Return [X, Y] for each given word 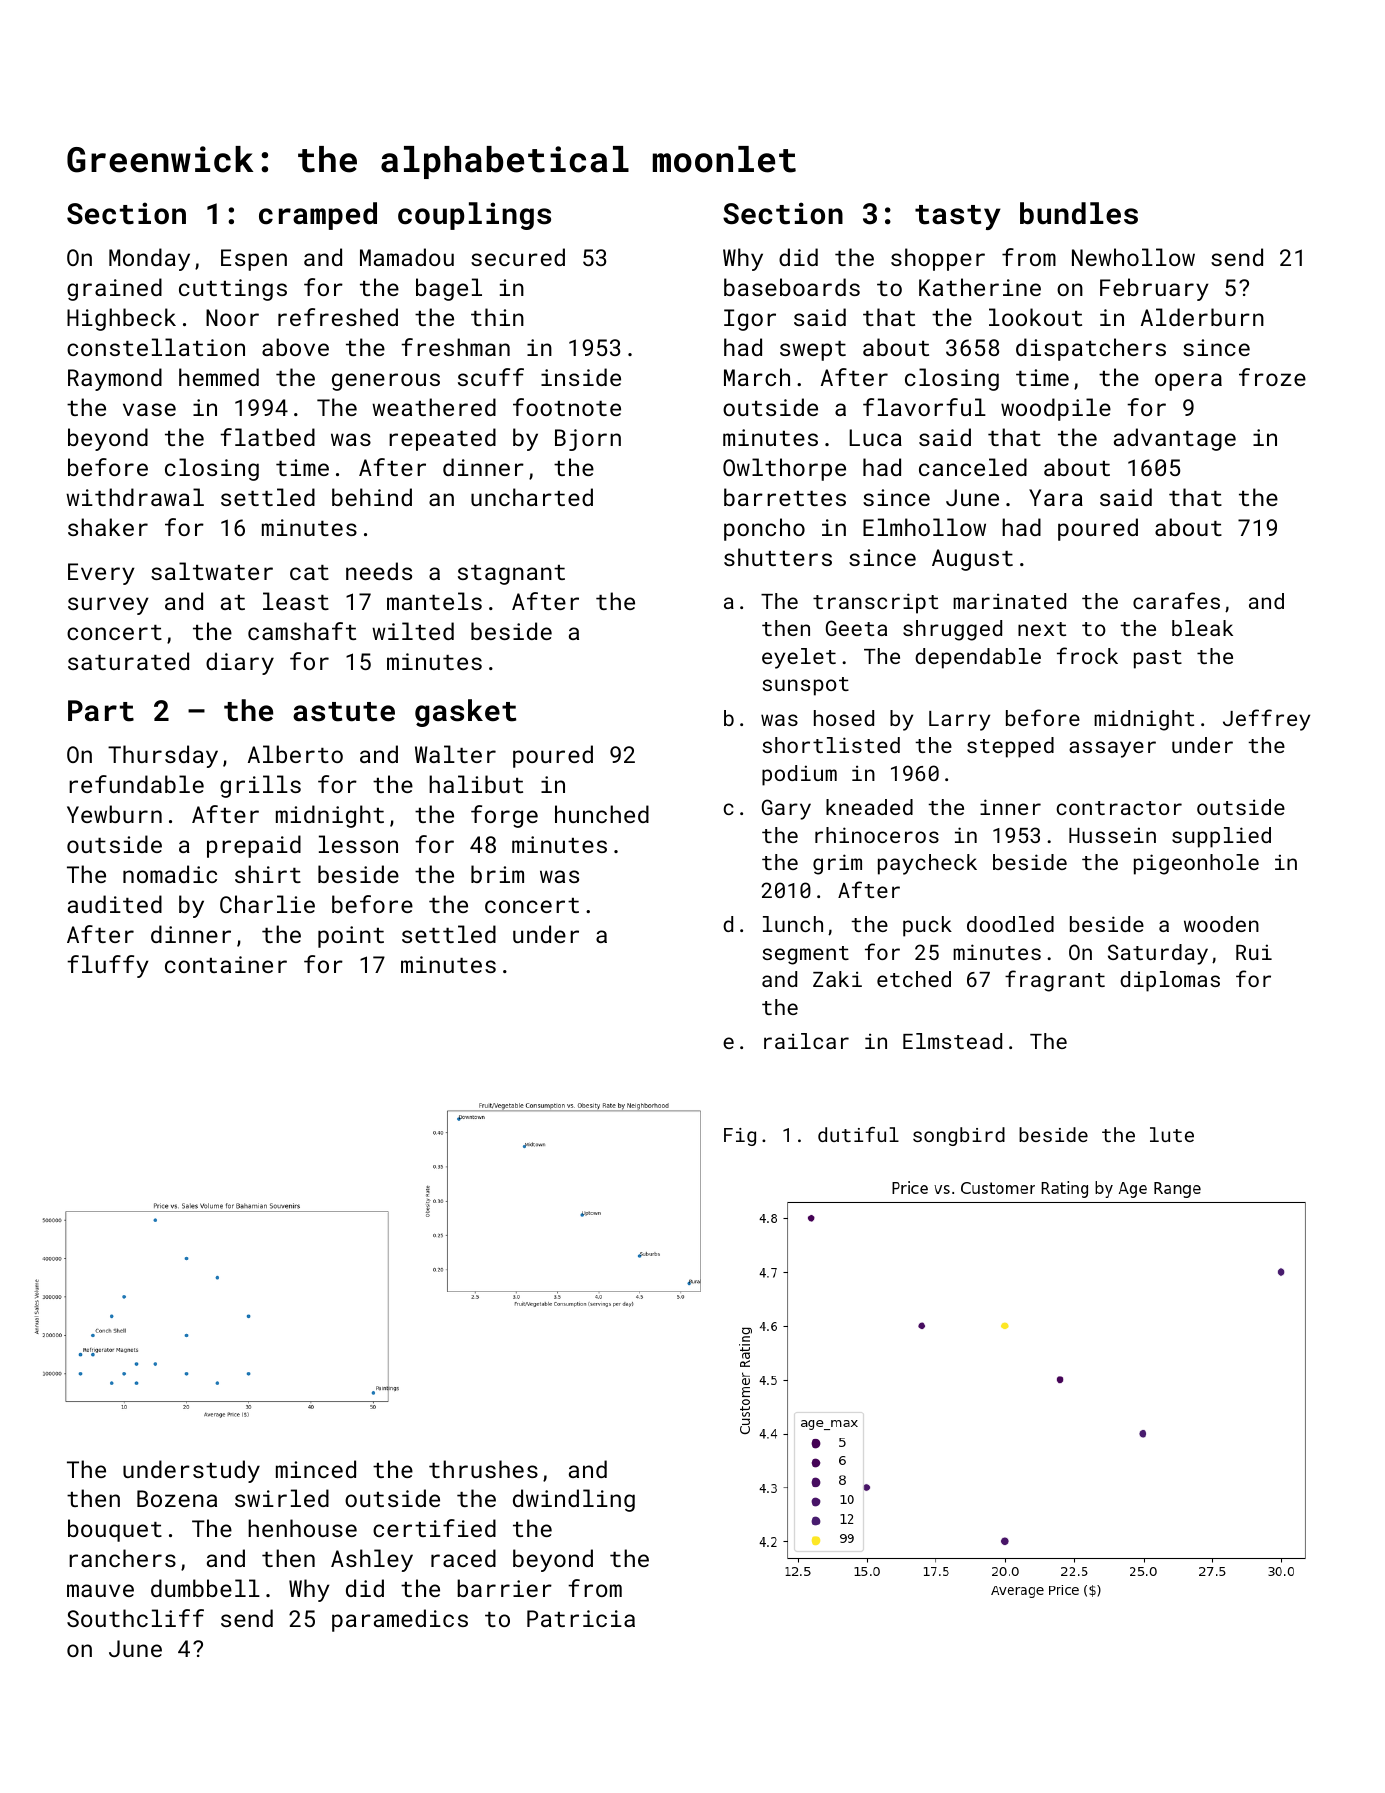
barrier [504, 1588]
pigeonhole [1196, 864]
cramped [318, 216]
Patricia [581, 1618]
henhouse [302, 1528]
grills [260, 786]
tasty [958, 217]
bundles [1079, 213]
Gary [786, 809]
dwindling [574, 1500]
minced [316, 1469]
